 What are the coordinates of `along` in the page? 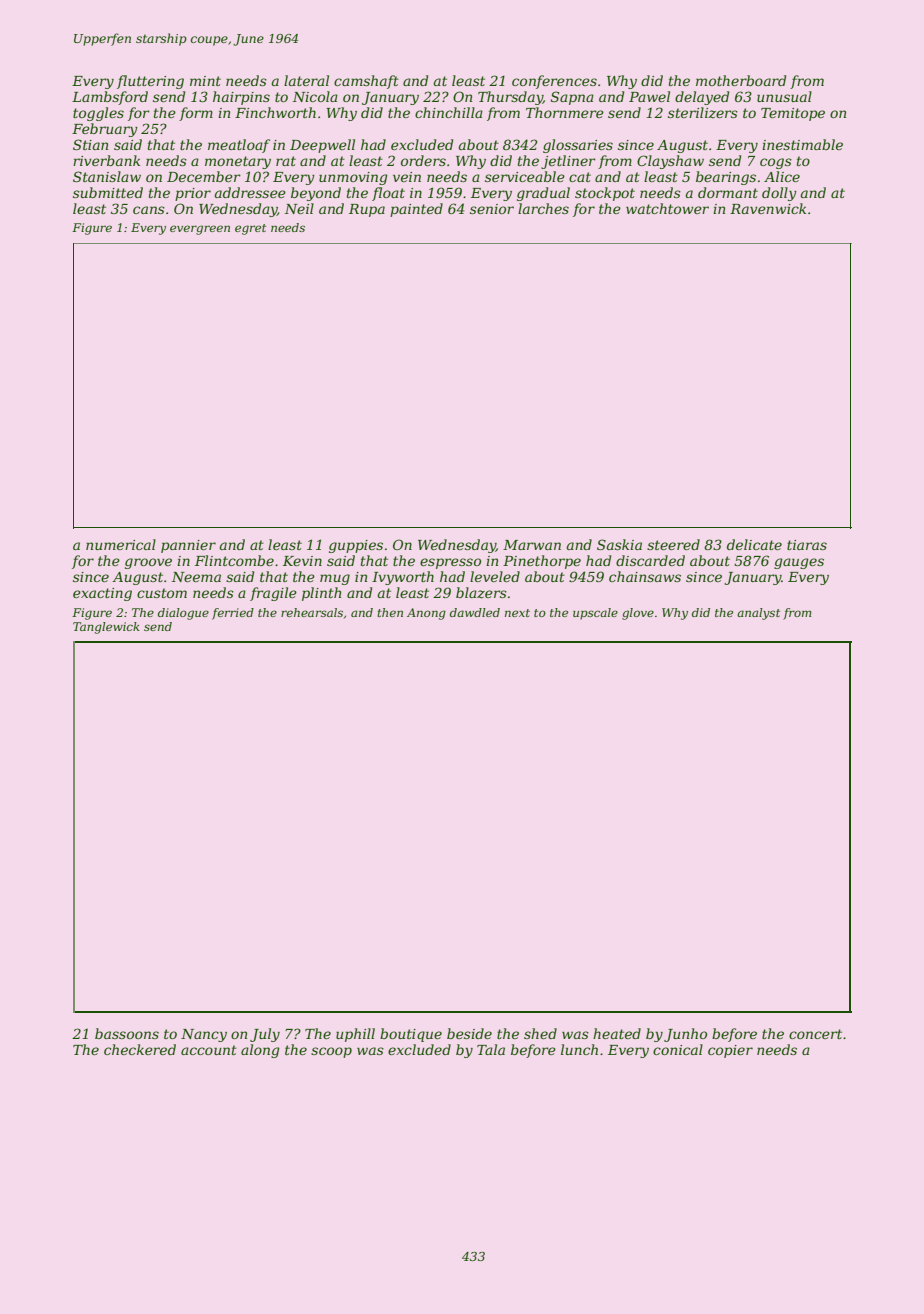 It's located at (260, 1051).
